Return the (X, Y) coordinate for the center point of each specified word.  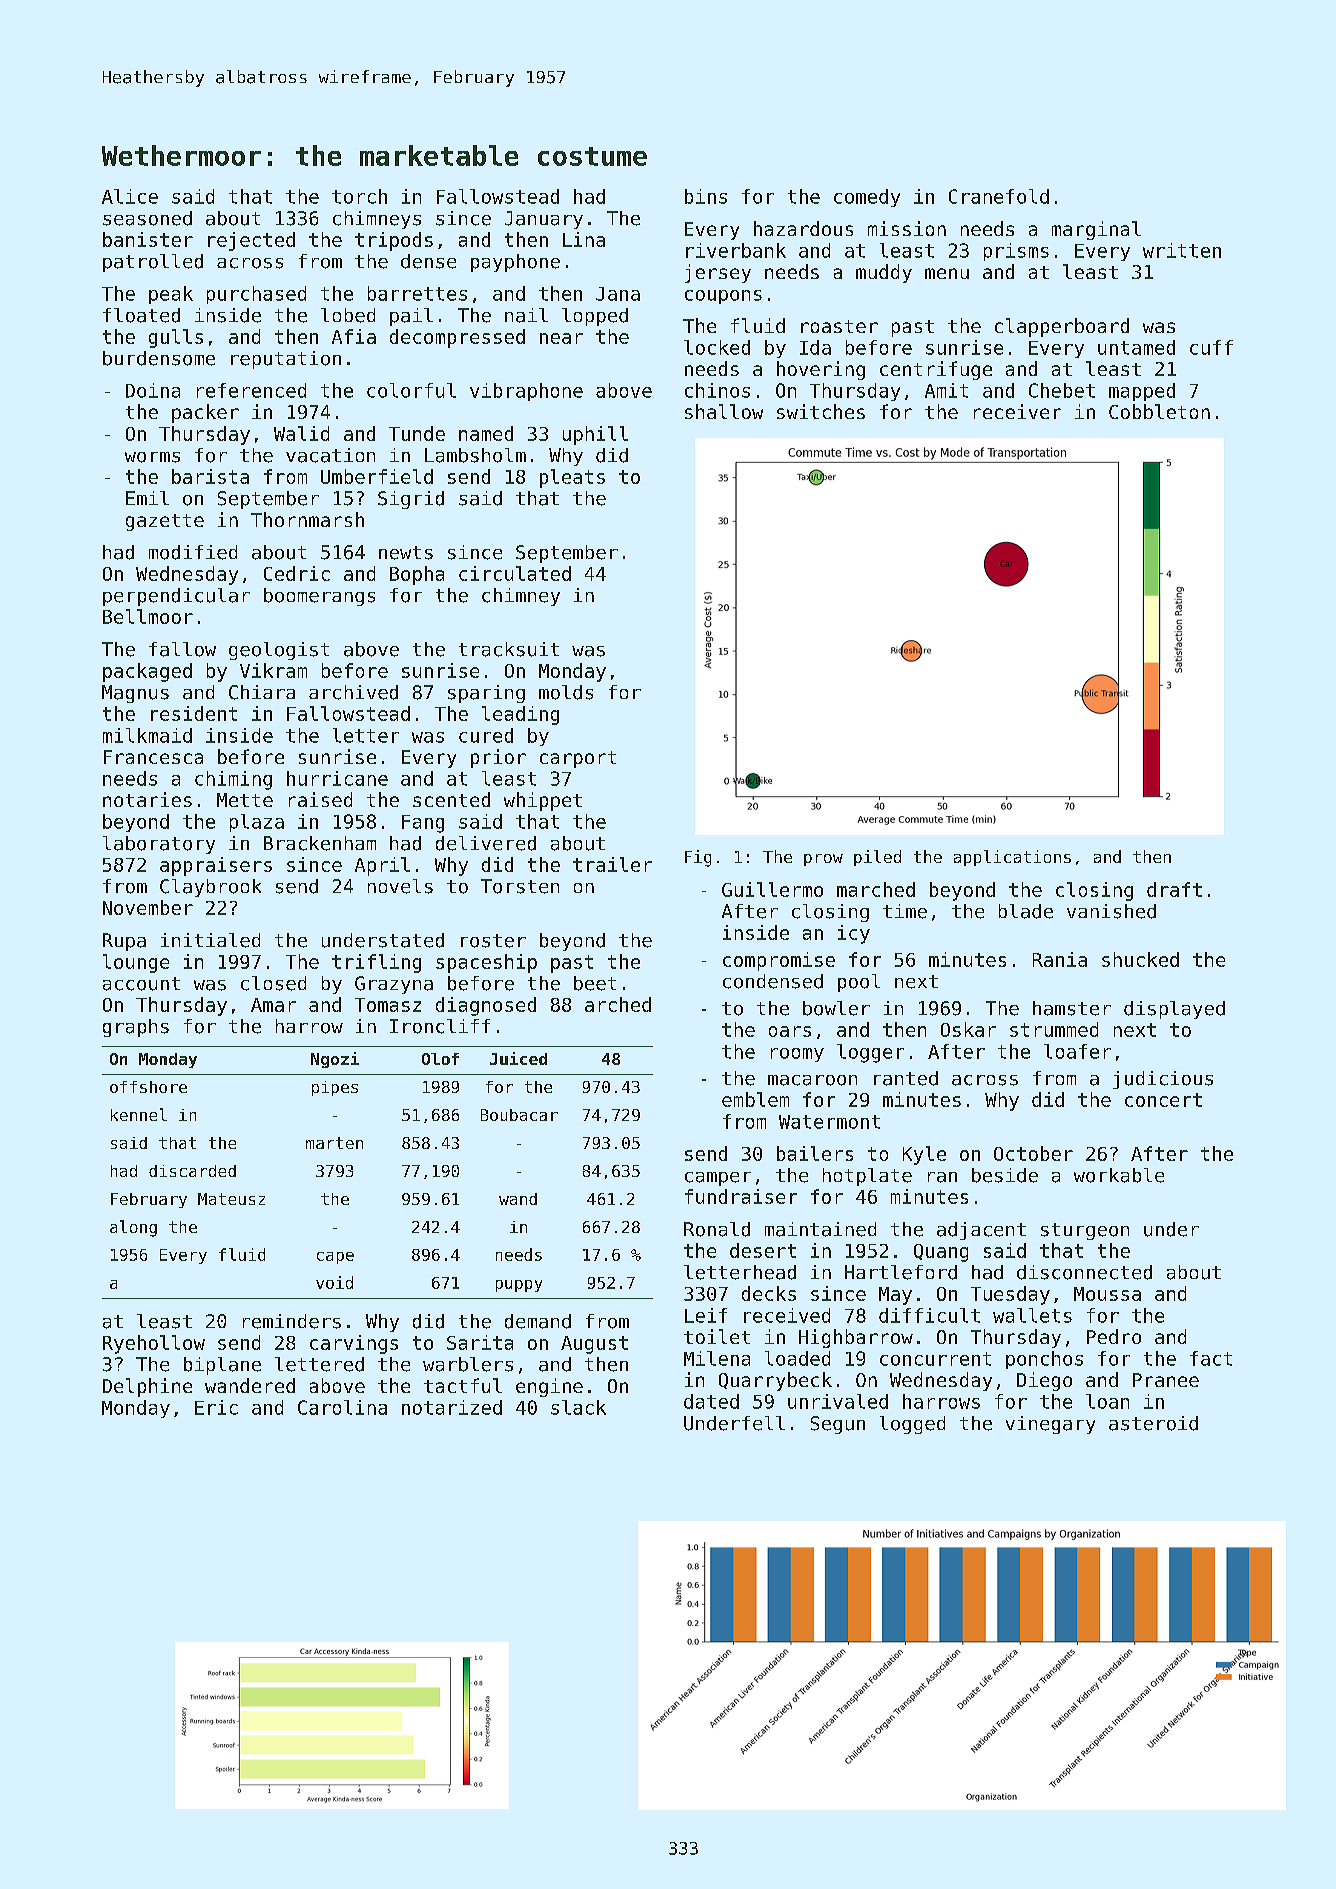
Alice (130, 196)
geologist (279, 651)
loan (1107, 1401)
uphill (595, 435)
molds (566, 692)
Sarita (480, 1342)
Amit (946, 390)
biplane (222, 1366)
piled (877, 858)
